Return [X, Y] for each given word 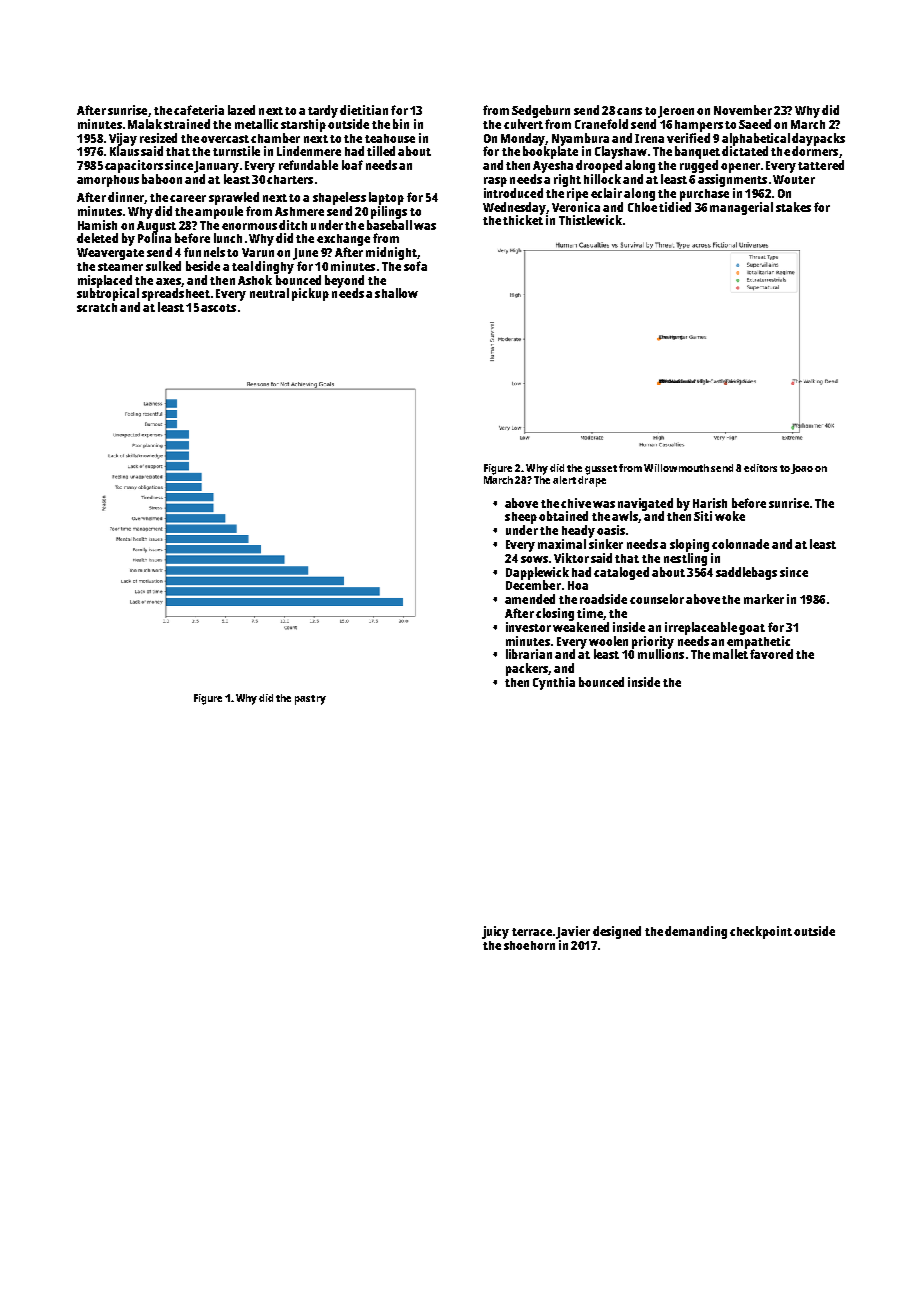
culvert [523, 124]
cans [629, 111]
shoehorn [529, 945]
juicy [495, 932]
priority [653, 642]
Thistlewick [590, 220]
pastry [310, 700]
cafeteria [199, 110]
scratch [97, 307]
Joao [802, 469]
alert [564, 480]
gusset [601, 470]
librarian [529, 654]
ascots [218, 308]
